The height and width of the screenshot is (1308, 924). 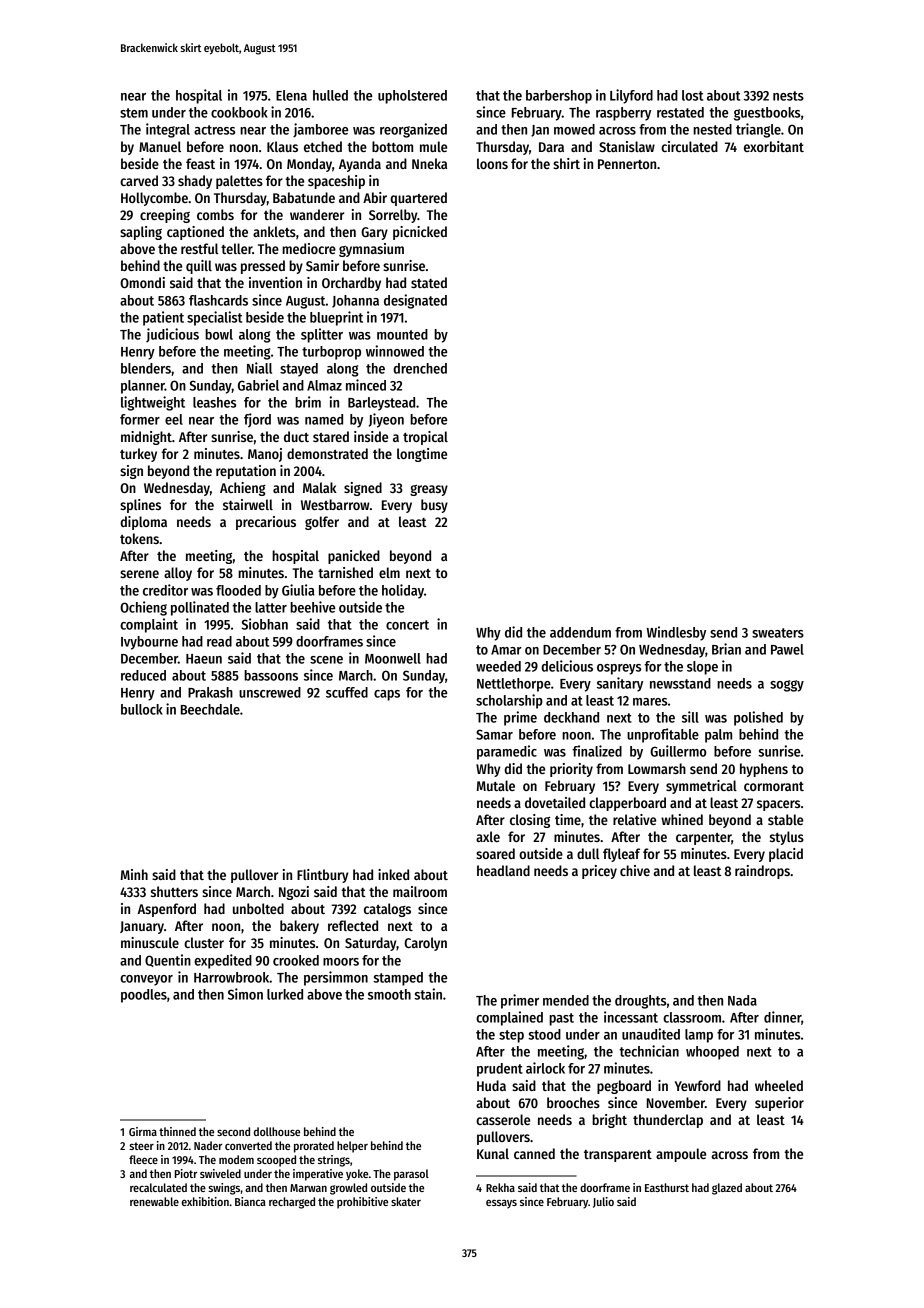 I want to click on Elena, so click(x=291, y=95).
